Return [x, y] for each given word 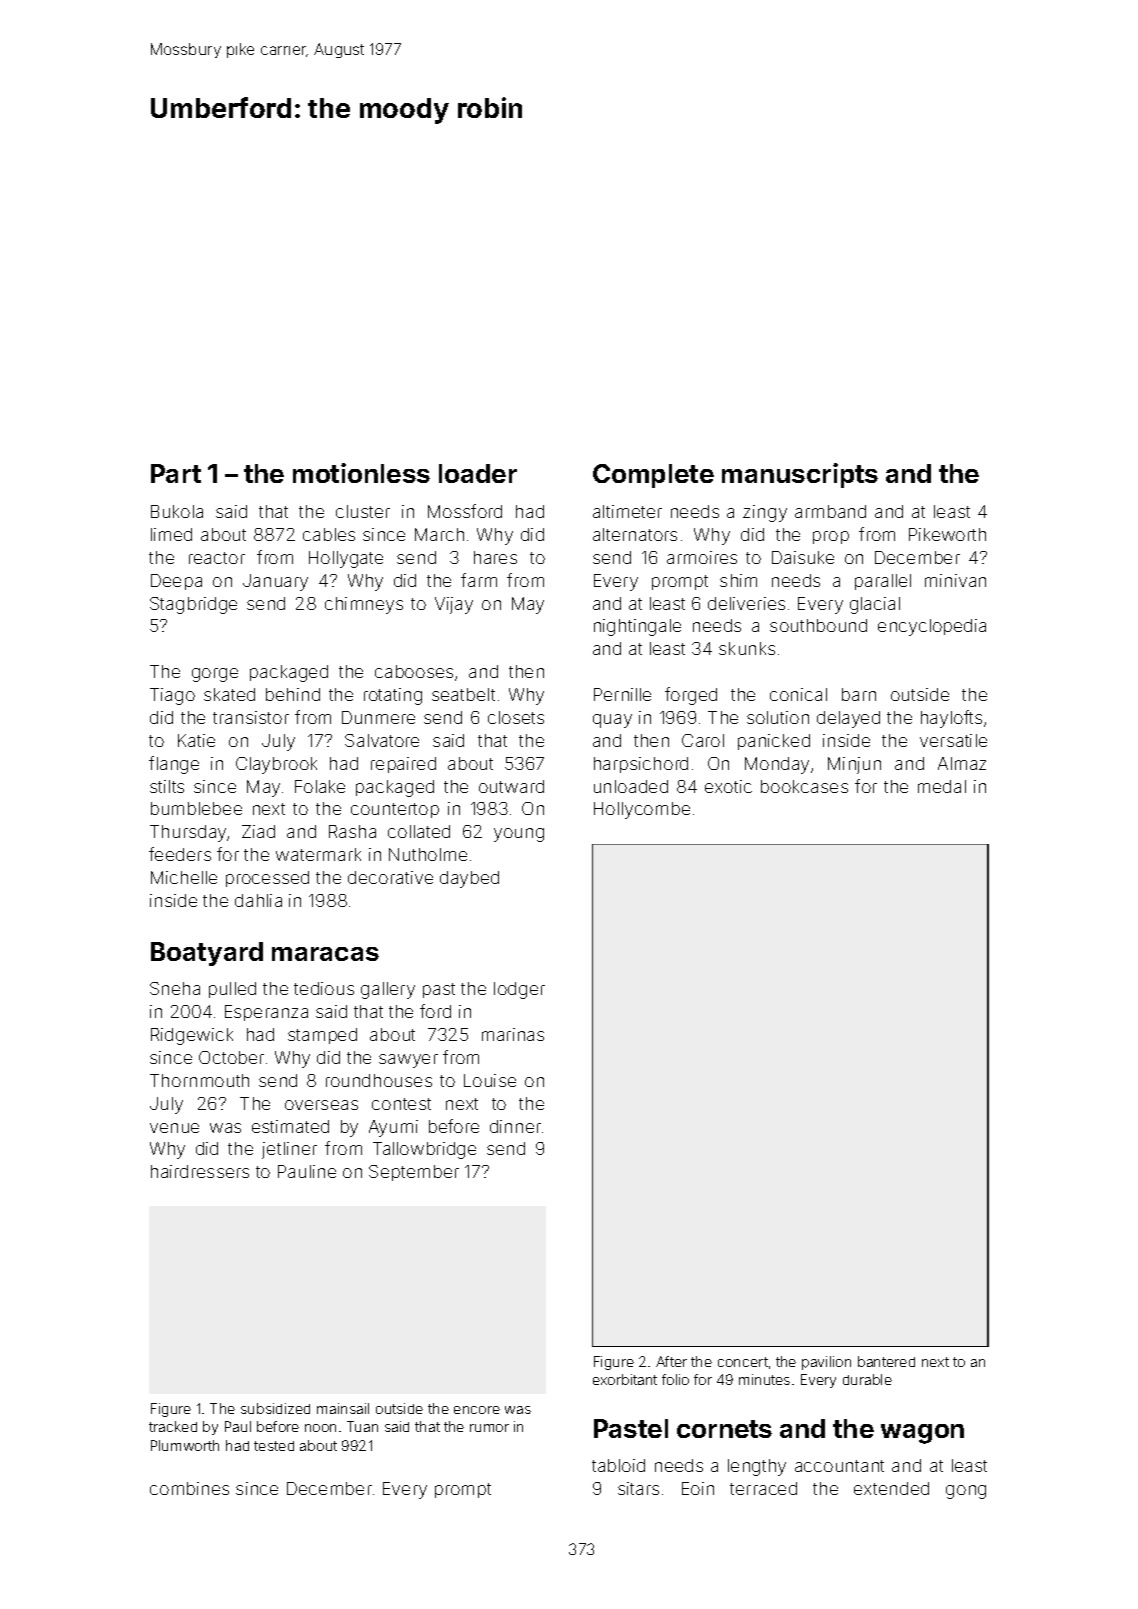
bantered [886, 1361]
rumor [489, 1428]
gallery [388, 990]
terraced [763, 1488]
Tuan [362, 1426]
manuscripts [800, 475]
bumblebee [196, 808]
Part [176, 473]
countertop [395, 810]
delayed [848, 719]
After [671, 1361]
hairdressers [200, 1171]
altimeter [627, 511]
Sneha [175, 988]
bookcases [804, 786]
